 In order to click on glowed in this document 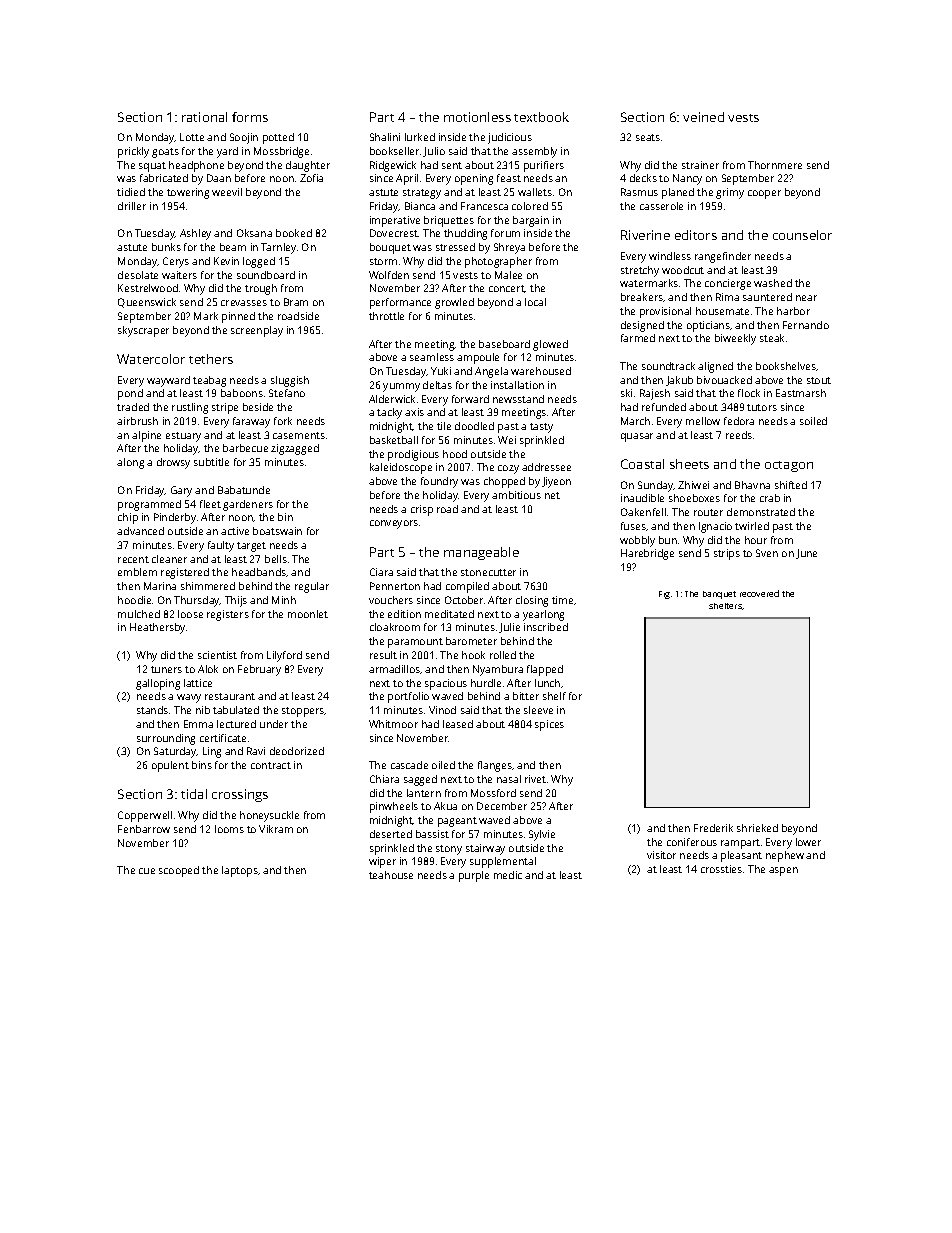, I will do `click(550, 345)`.
